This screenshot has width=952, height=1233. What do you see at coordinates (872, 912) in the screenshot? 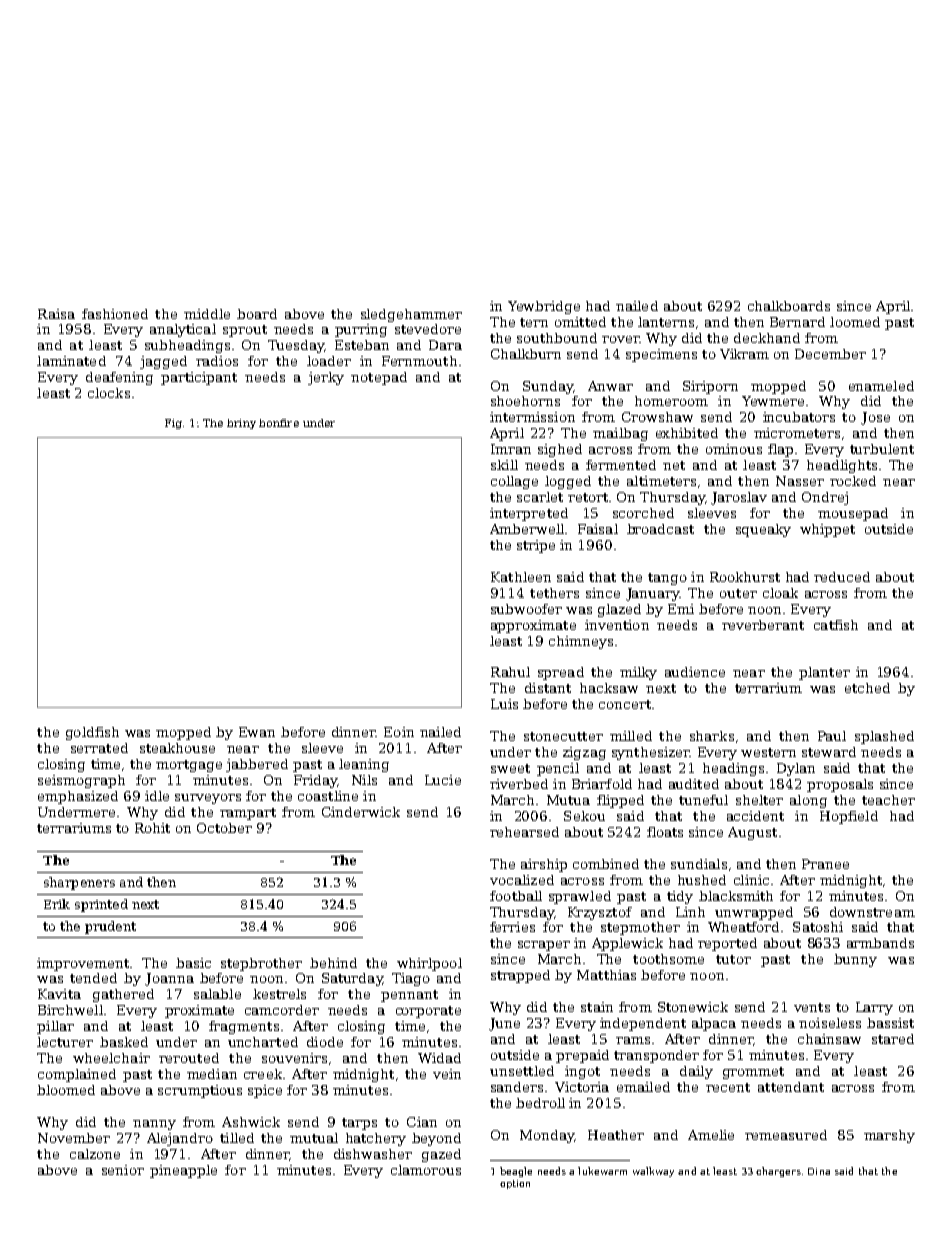
I see `downstream` at bounding box center [872, 912].
